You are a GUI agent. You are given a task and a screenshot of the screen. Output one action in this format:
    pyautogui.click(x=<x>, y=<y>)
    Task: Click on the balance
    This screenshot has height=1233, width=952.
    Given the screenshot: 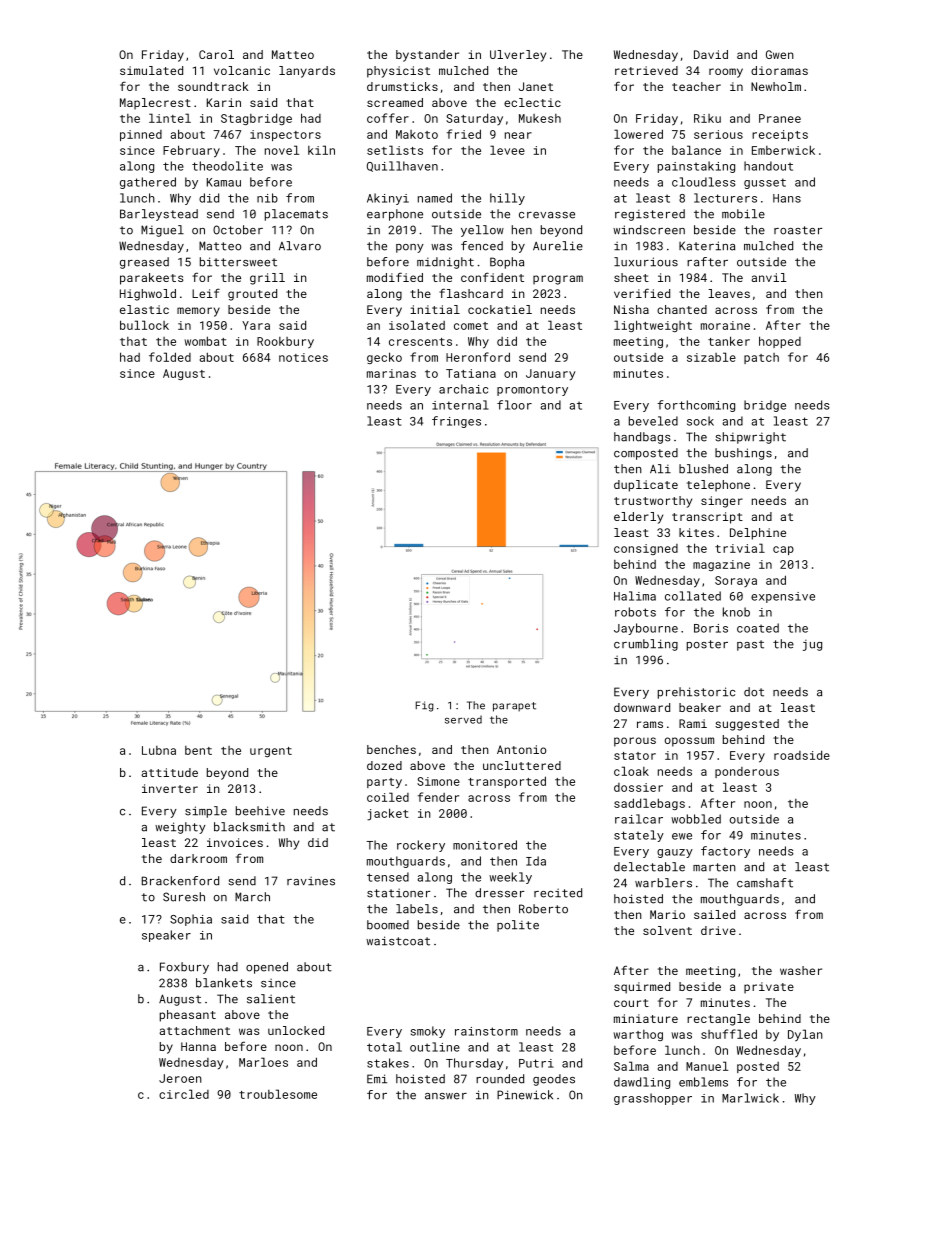 What is the action you would take?
    pyautogui.click(x=696, y=150)
